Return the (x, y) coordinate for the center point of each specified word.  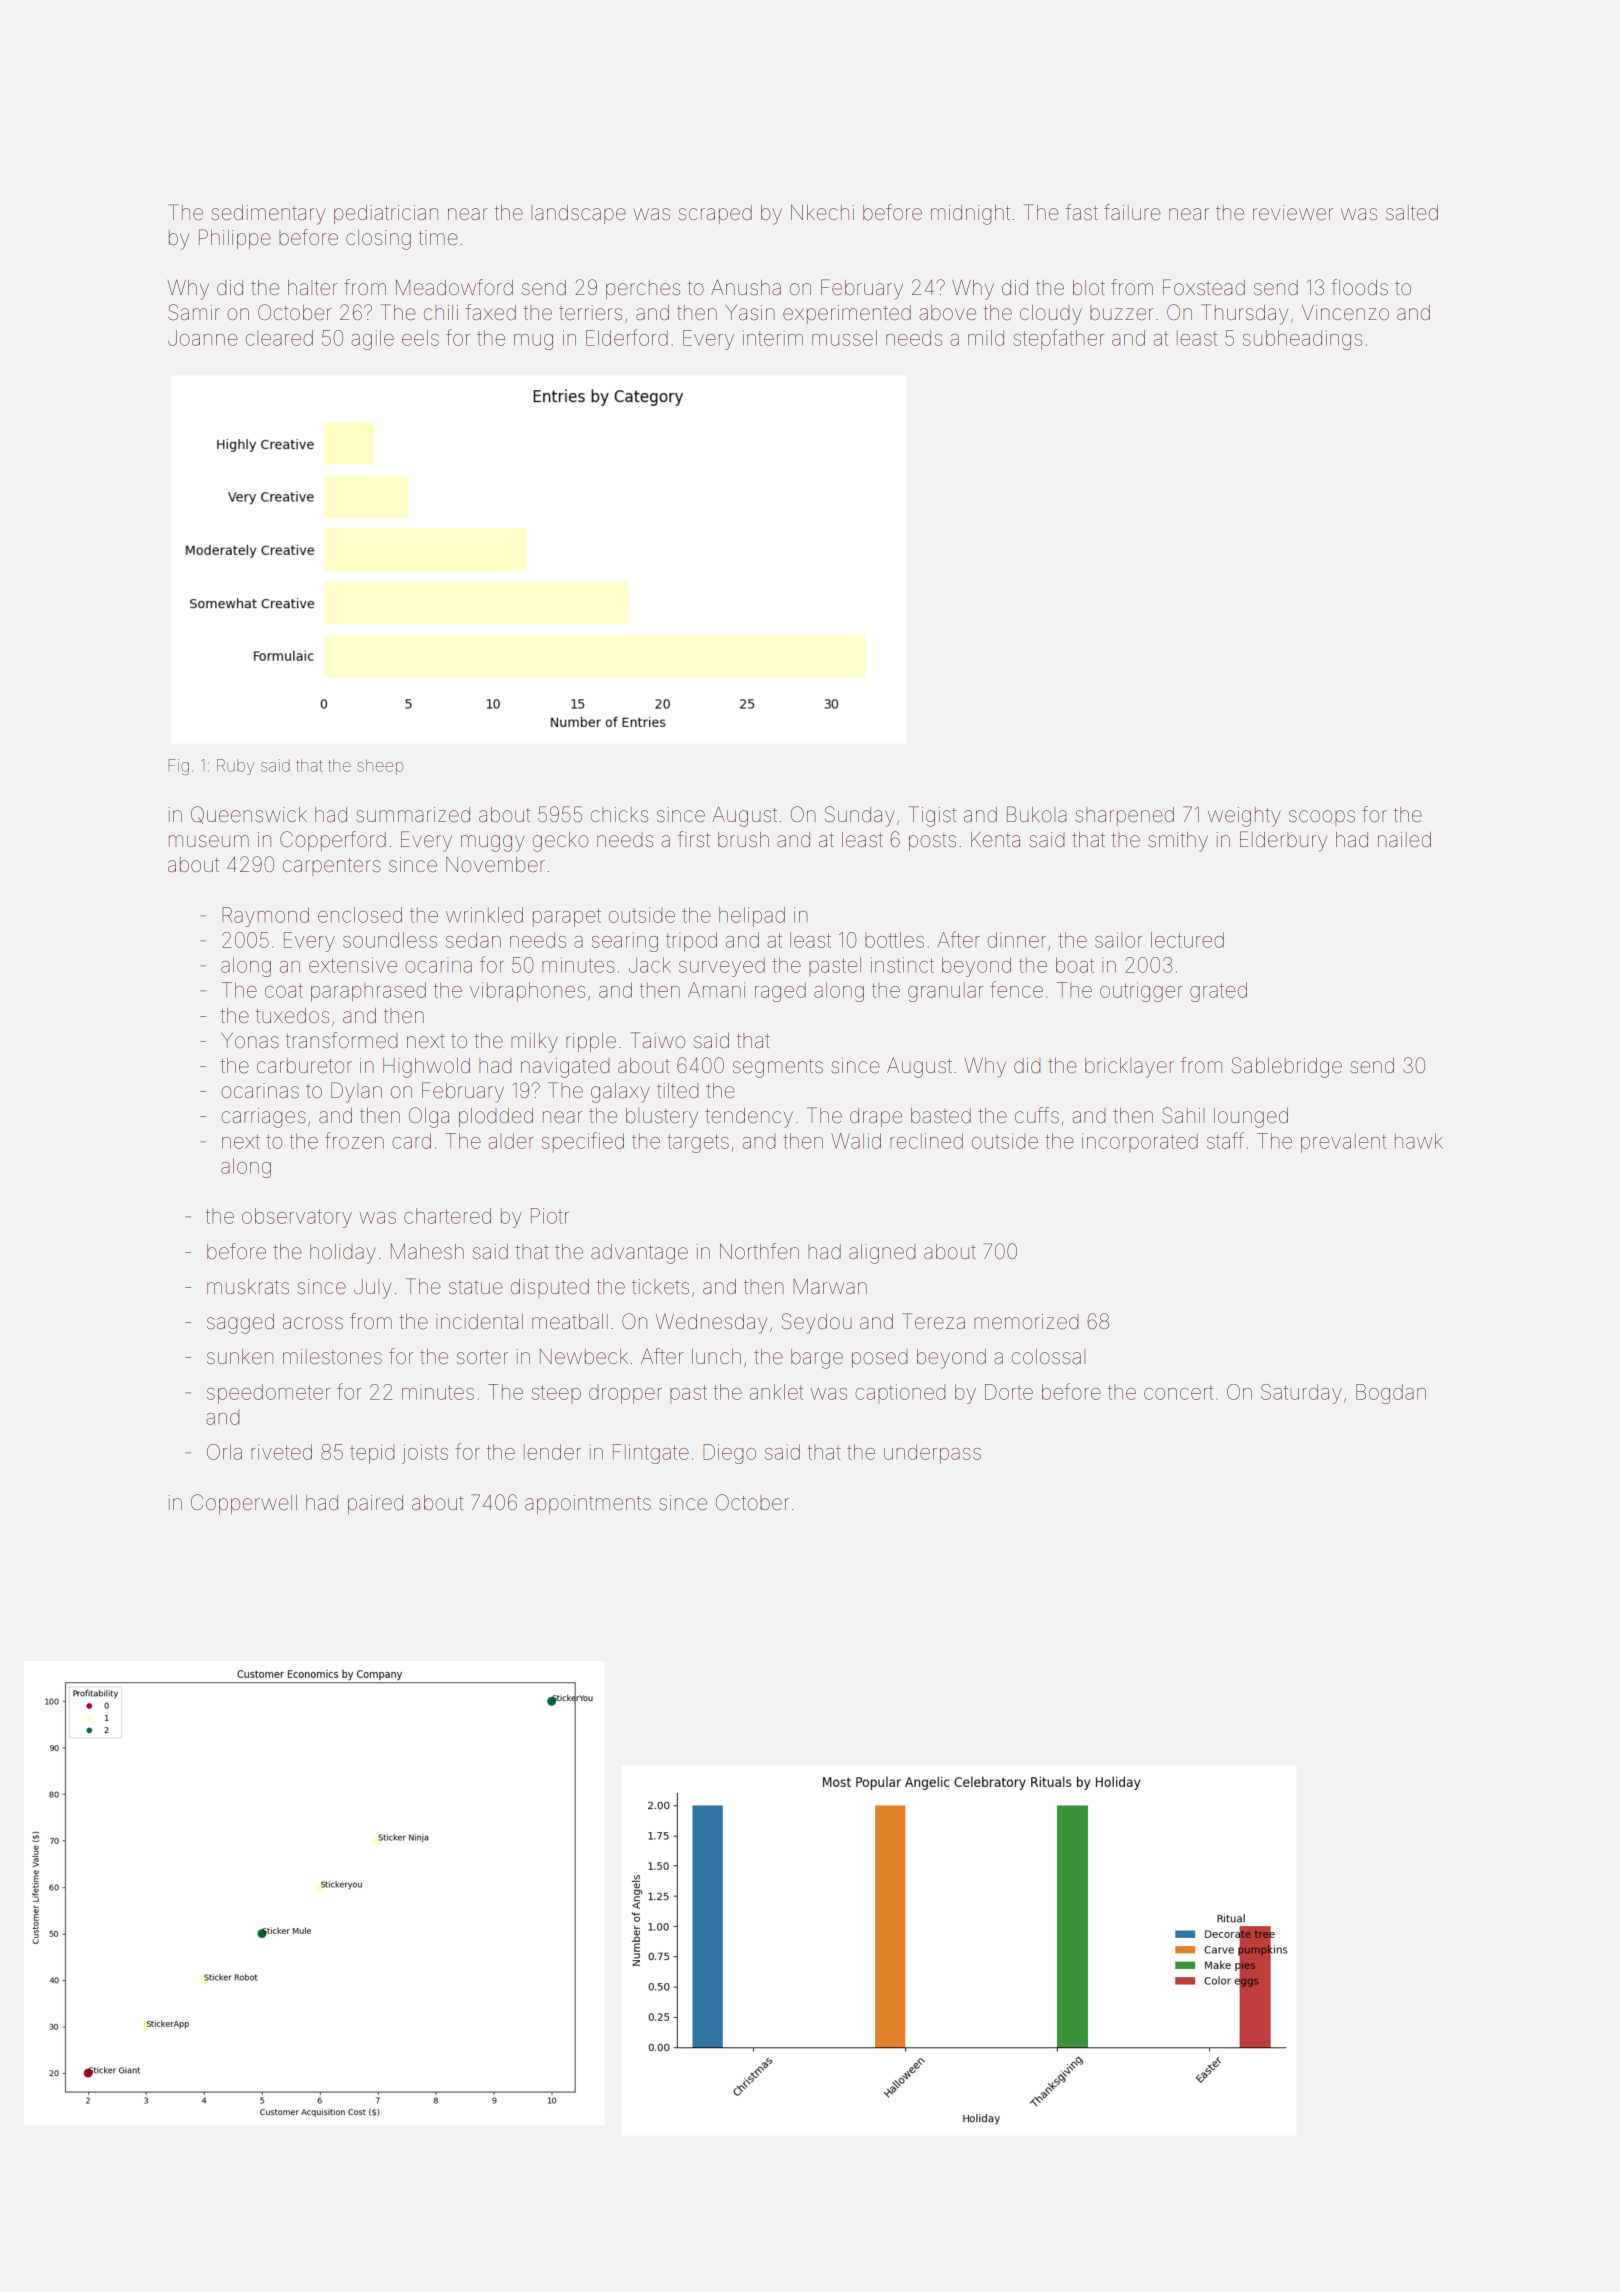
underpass (932, 1454)
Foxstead (1204, 287)
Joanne (202, 338)
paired (375, 1504)
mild (986, 338)
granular (945, 992)
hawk (1418, 1141)
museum (209, 841)
